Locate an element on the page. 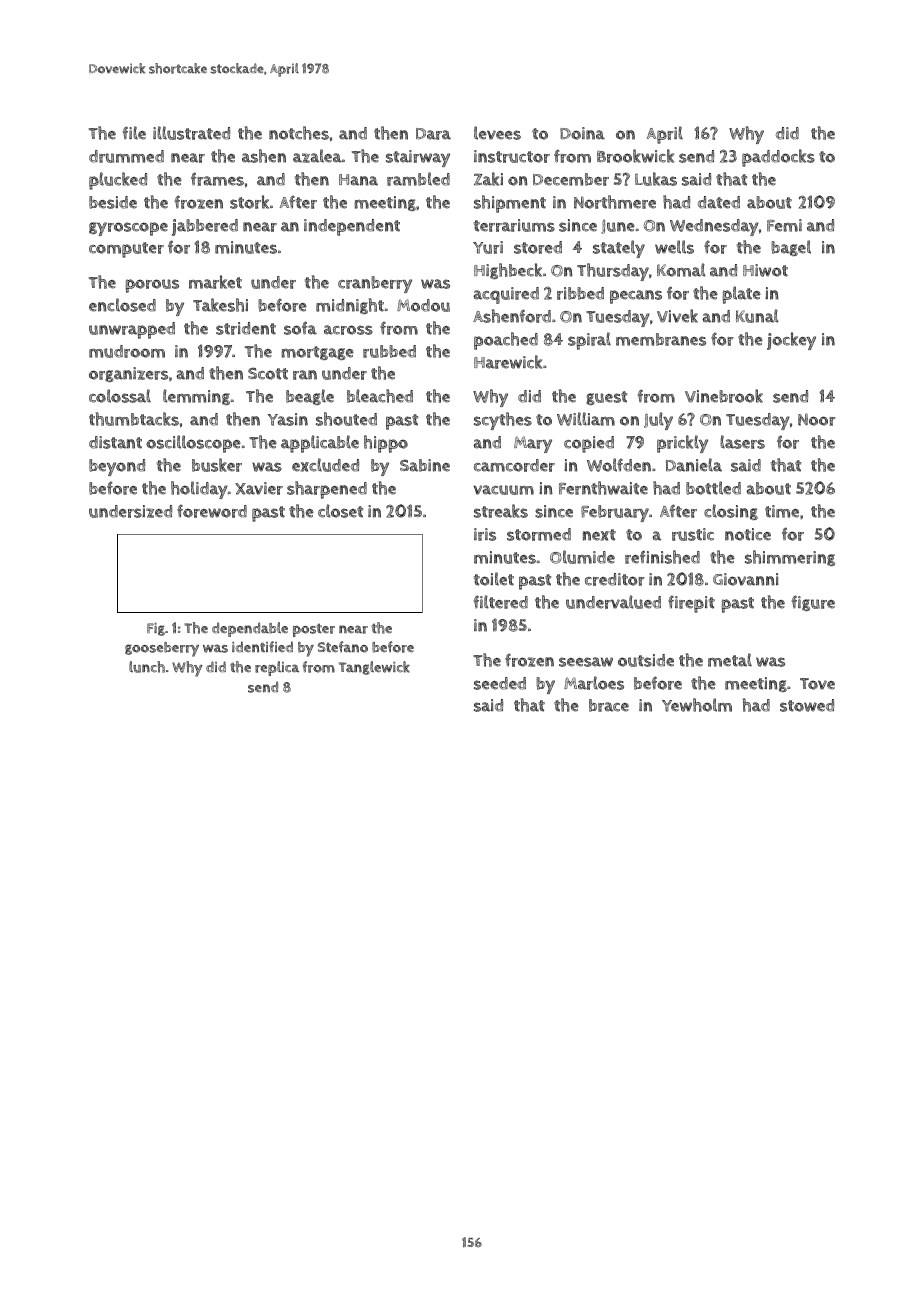 Image resolution: width=924 pixels, height=1308 pixels. Yewholm is located at coordinates (697, 705).
